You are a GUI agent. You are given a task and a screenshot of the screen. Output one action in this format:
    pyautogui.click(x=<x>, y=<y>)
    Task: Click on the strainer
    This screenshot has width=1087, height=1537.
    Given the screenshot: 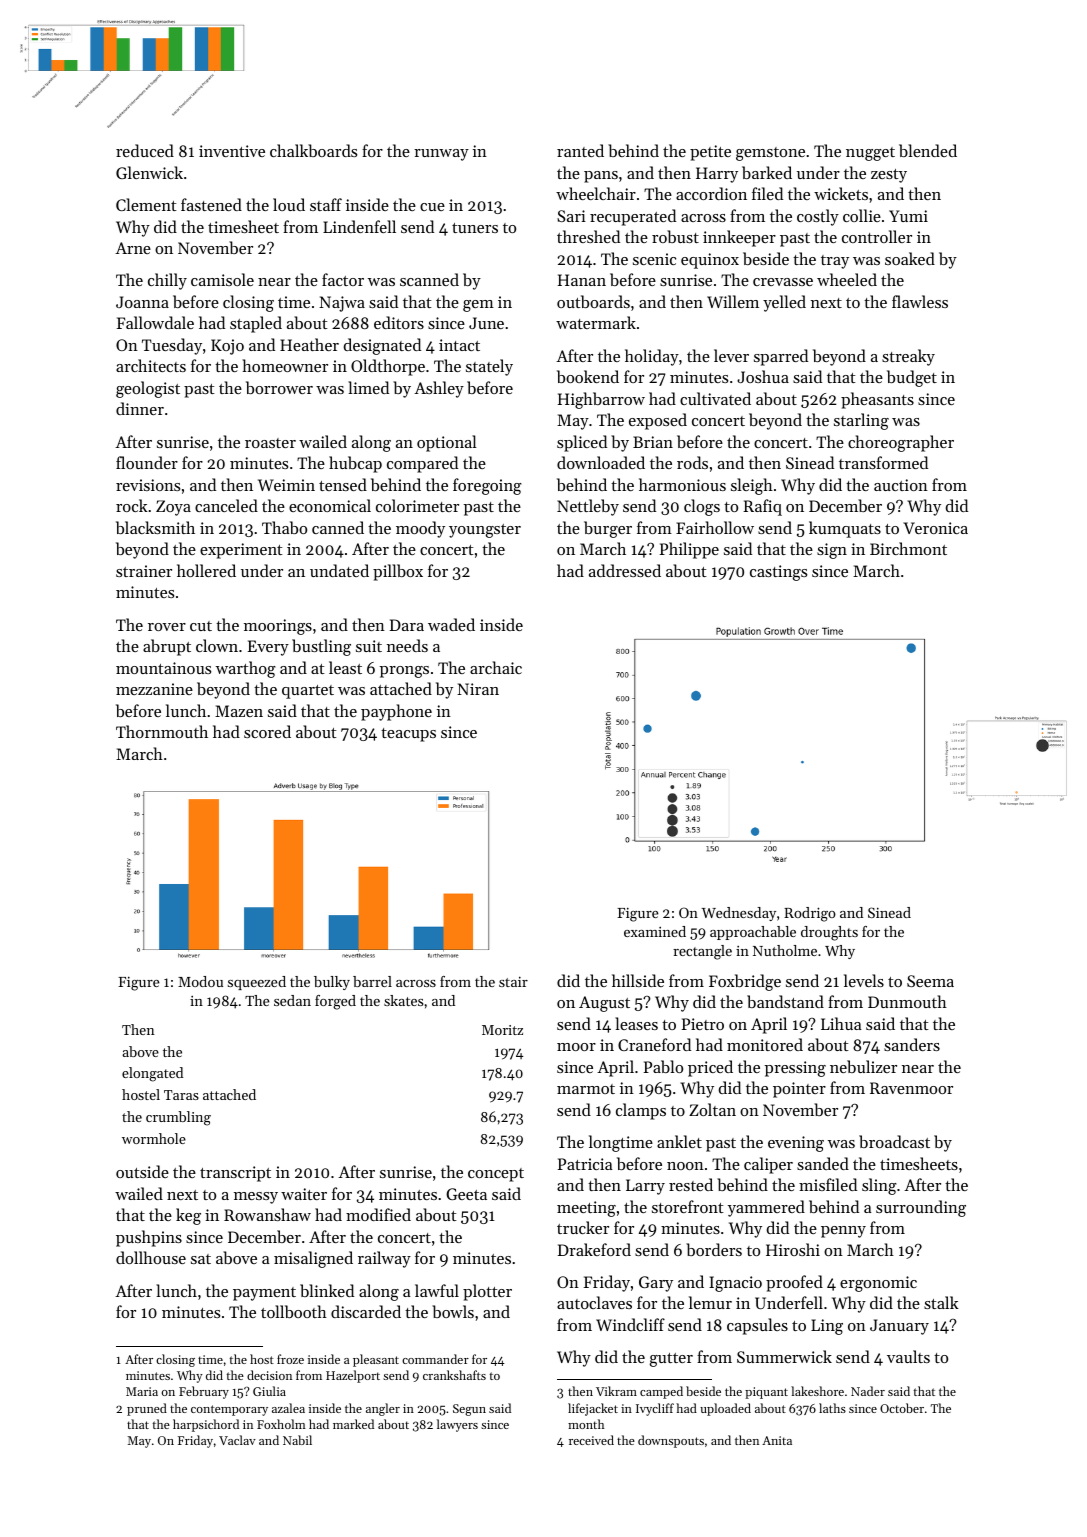 What is the action you would take?
    pyautogui.click(x=144, y=571)
